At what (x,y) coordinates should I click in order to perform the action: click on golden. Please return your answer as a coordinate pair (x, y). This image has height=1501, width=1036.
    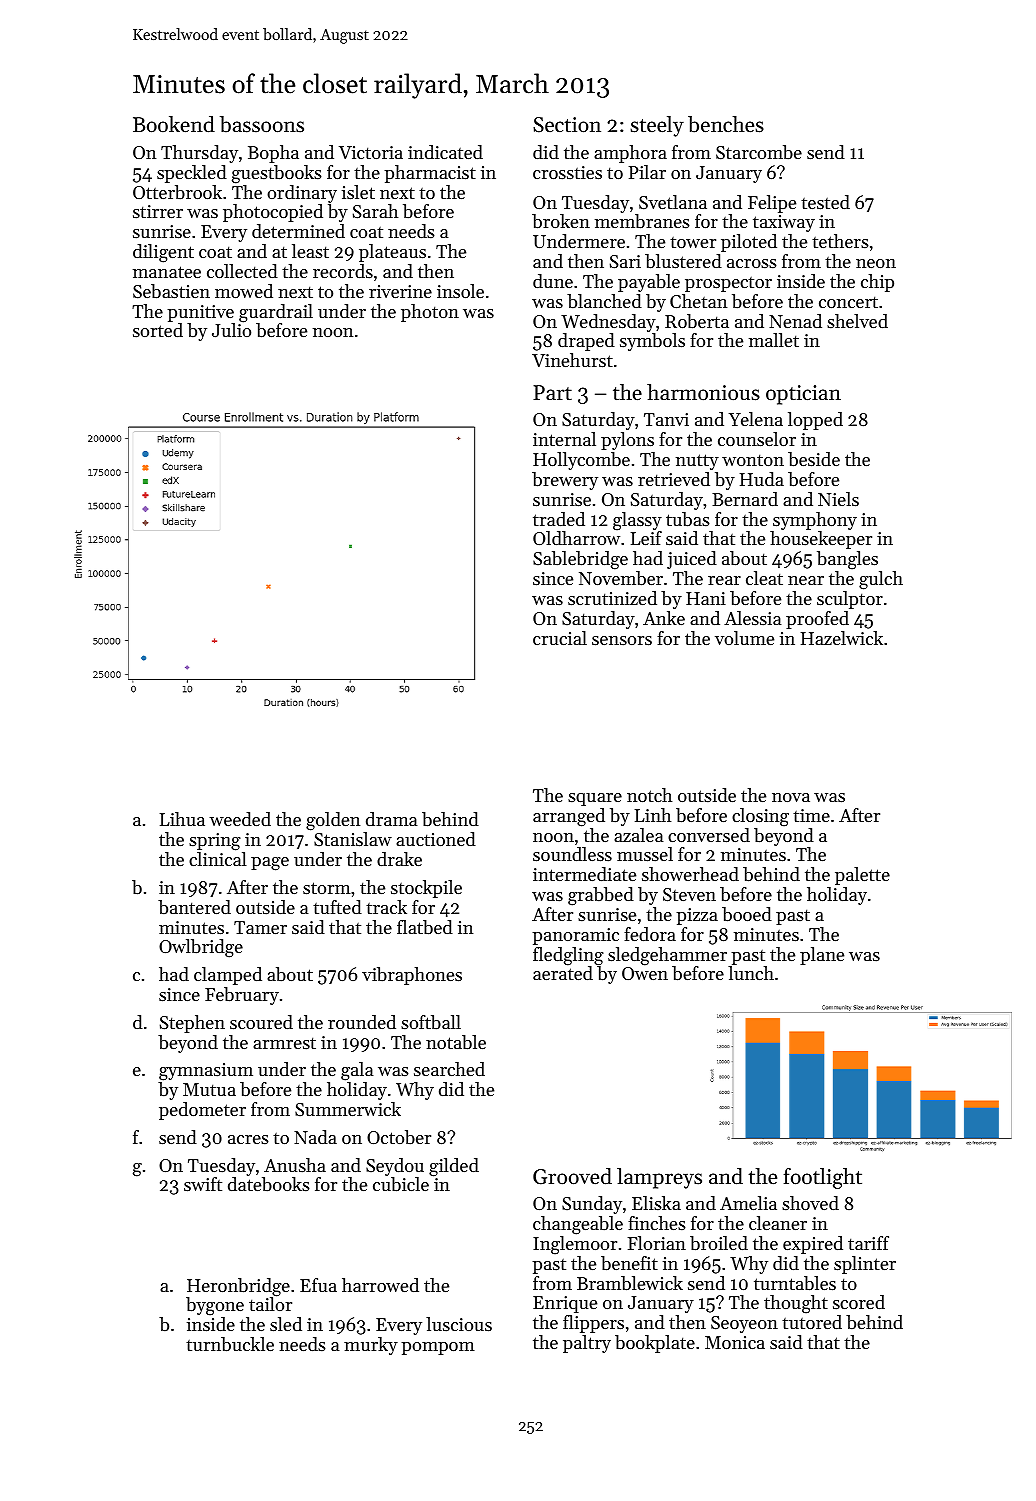
    Looking at the image, I should click on (333, 821).
